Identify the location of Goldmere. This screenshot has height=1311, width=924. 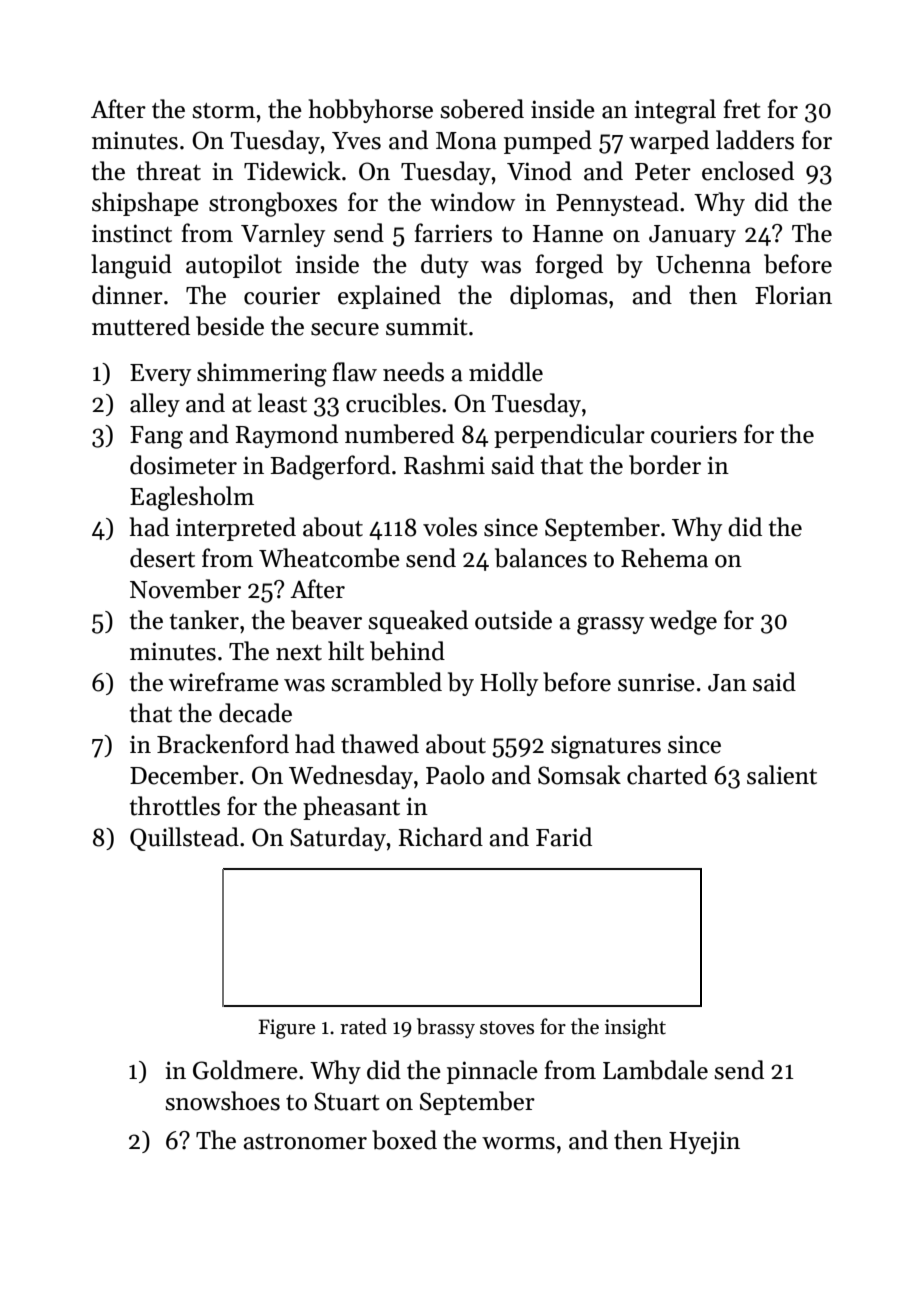
(245, 1070).
